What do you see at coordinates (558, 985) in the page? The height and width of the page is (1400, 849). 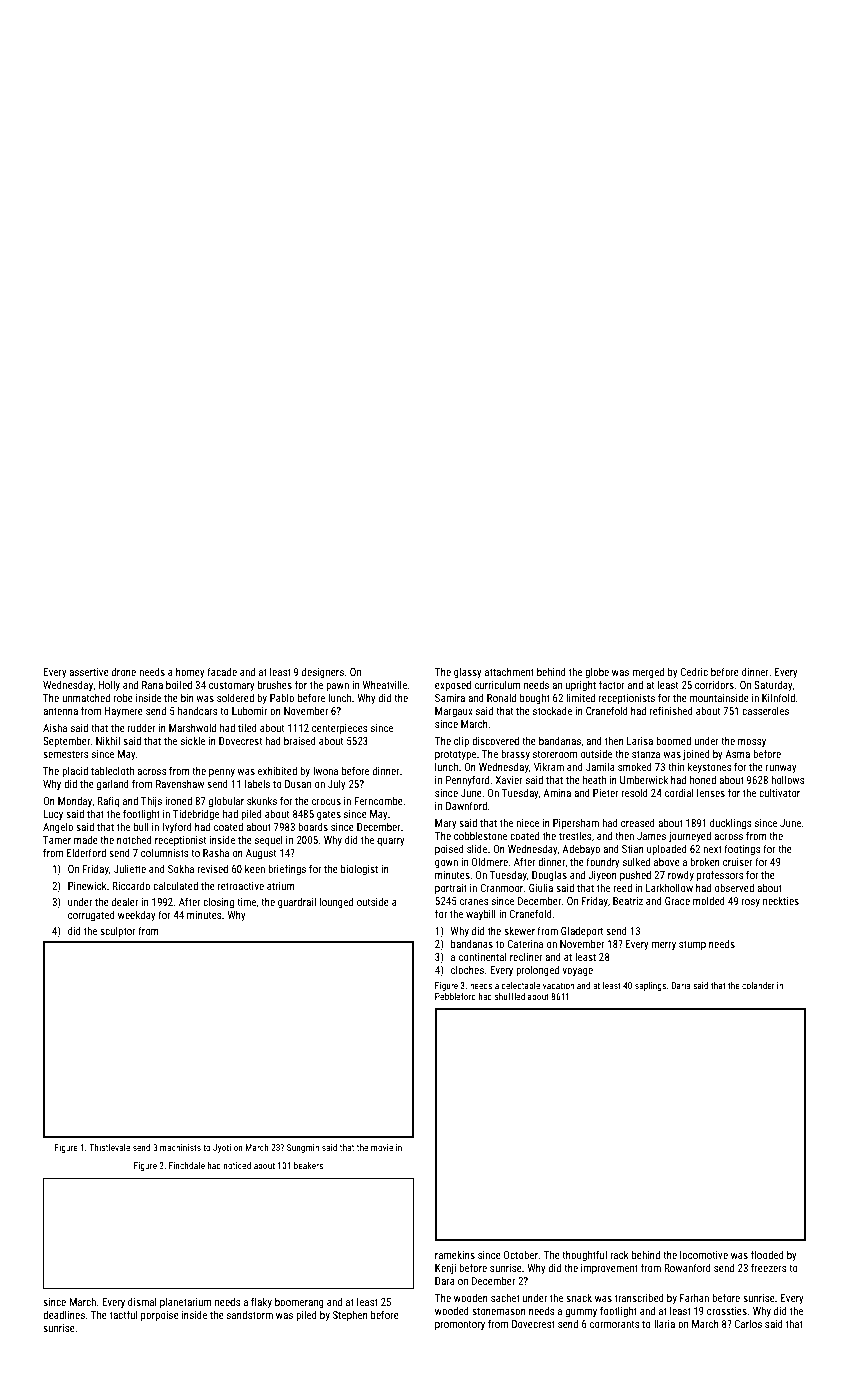 I see `vacation` at bounding box center [558, 985].
